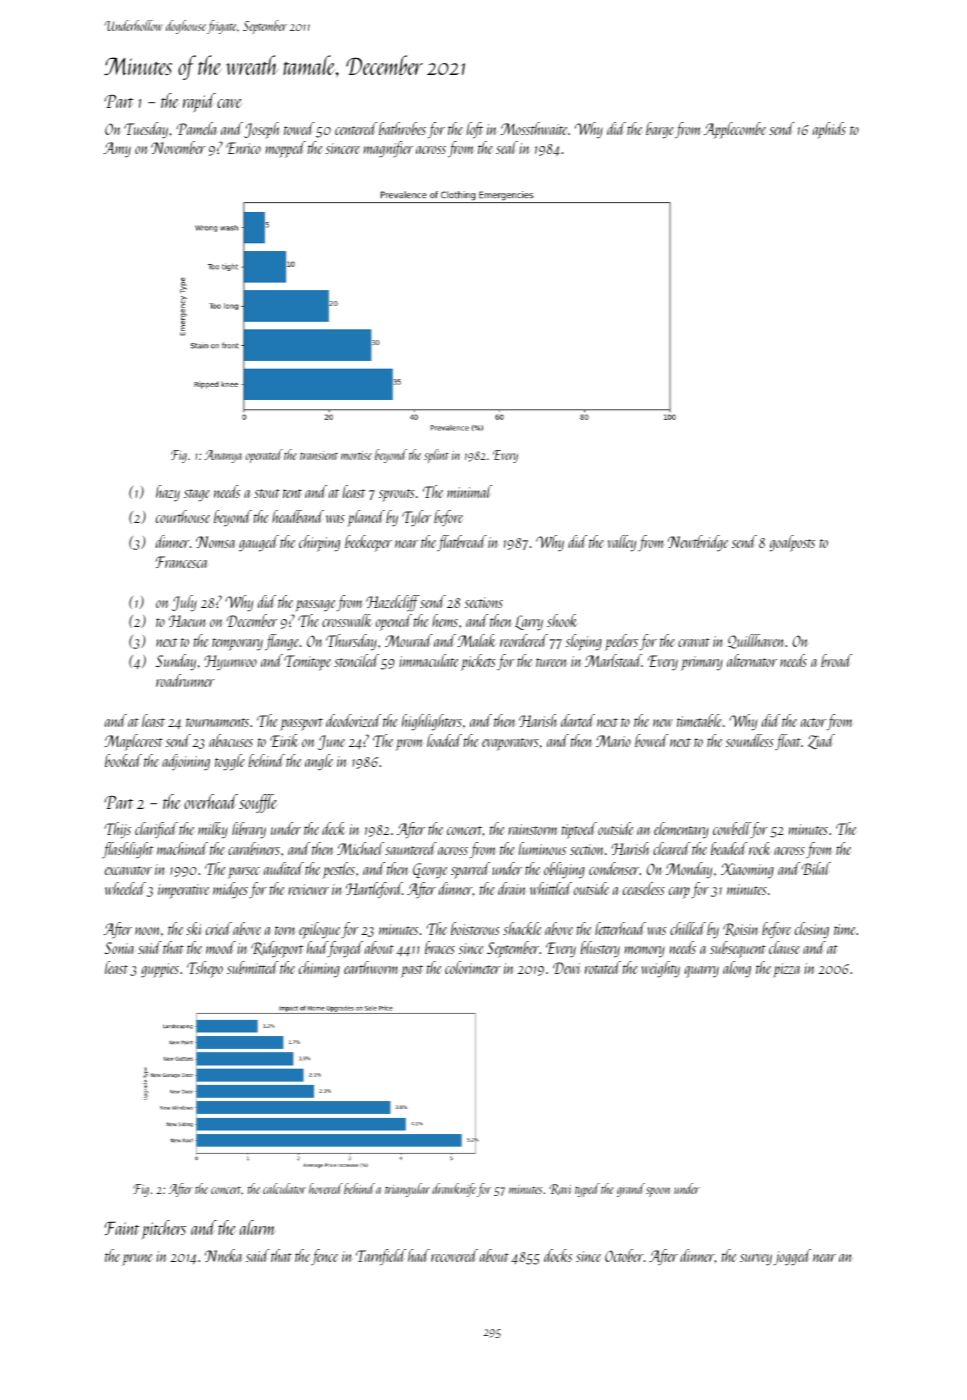  I want to click on Dewi, so click(566, 968).
